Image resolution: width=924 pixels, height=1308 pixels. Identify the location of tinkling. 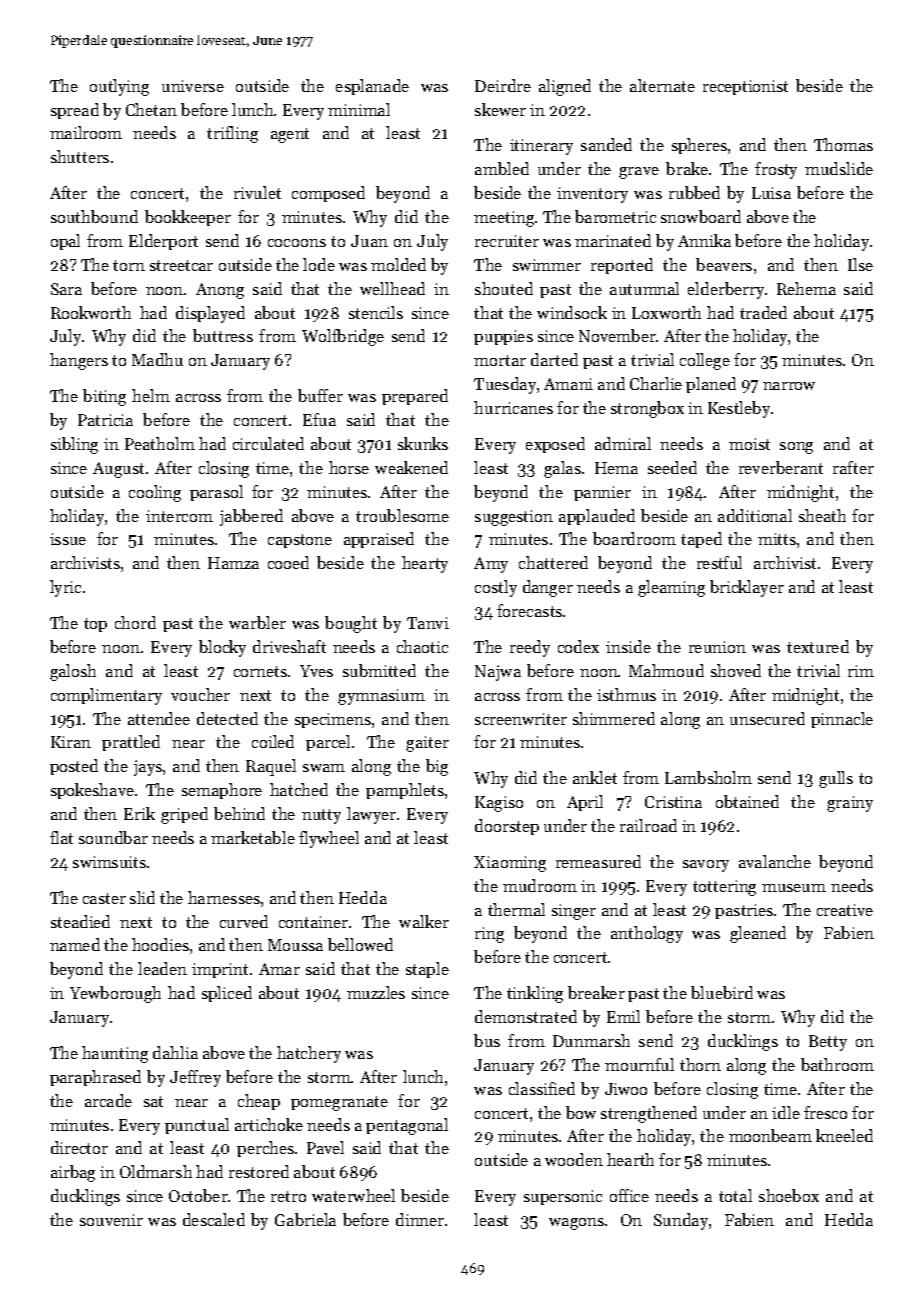
(535, 994).
